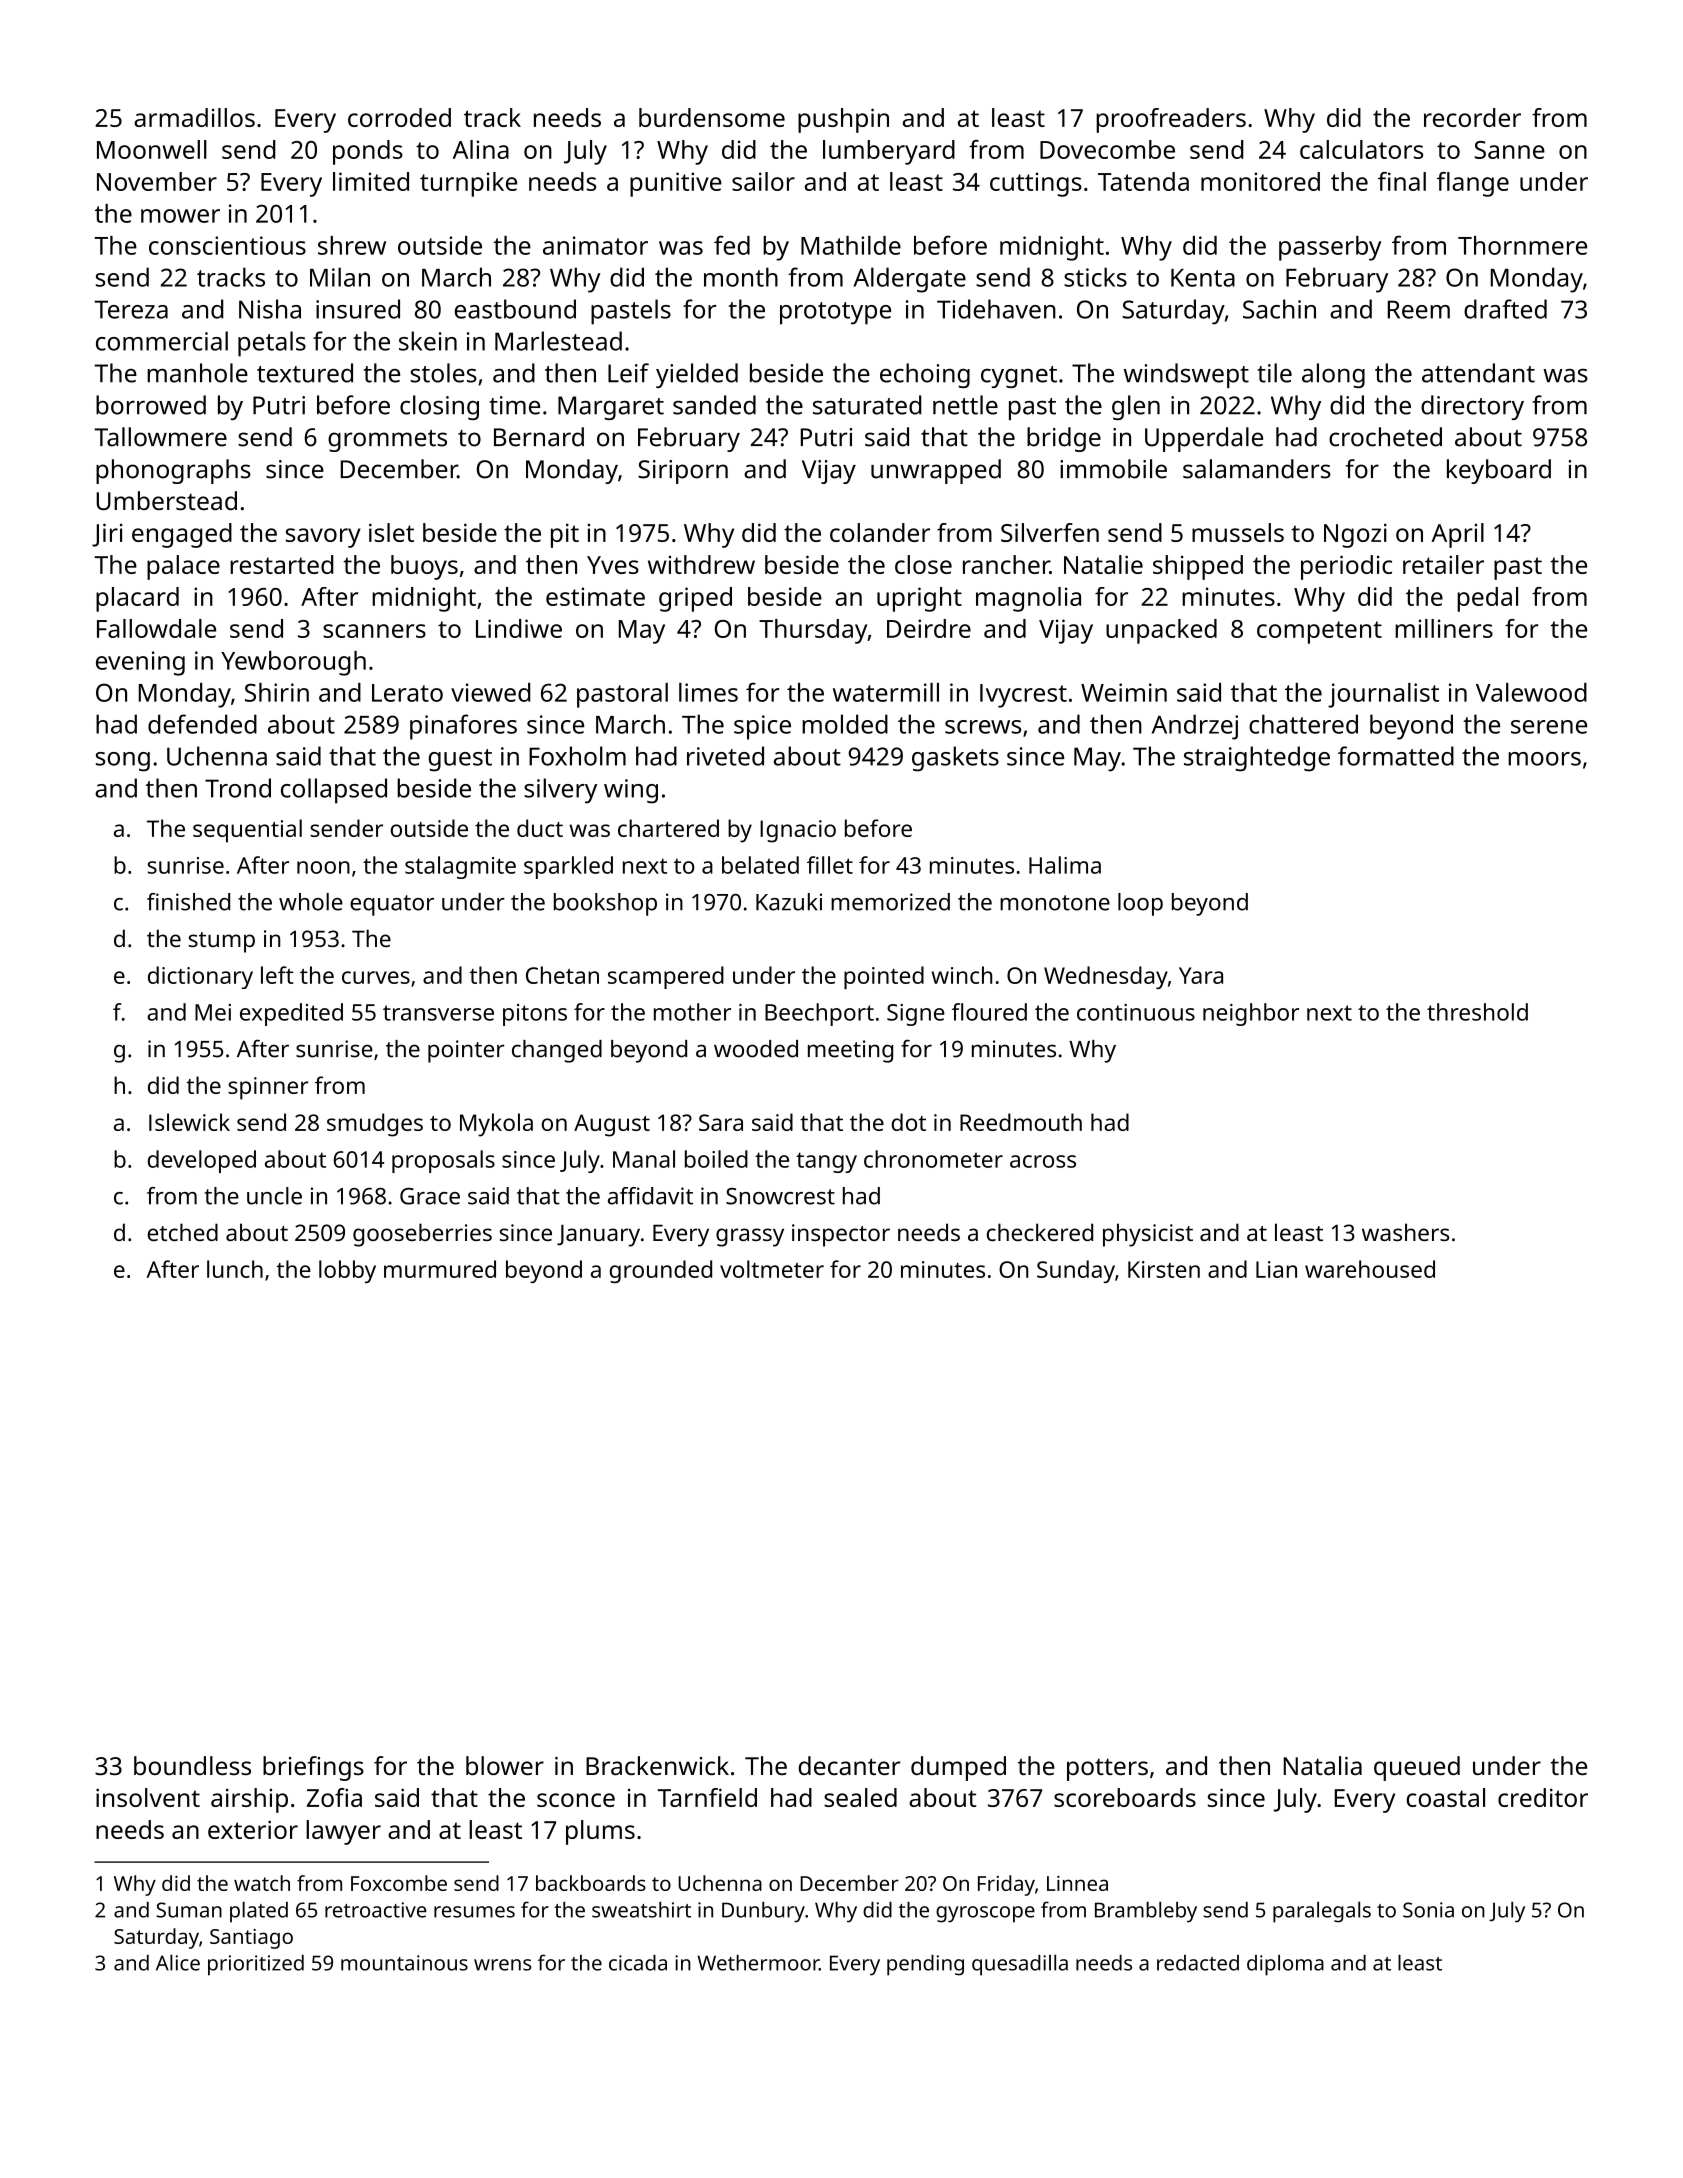 Image resolution: width=1683 pixels, height=2178 pixels. I want to click on Sonia, so click(1428, 1910).
